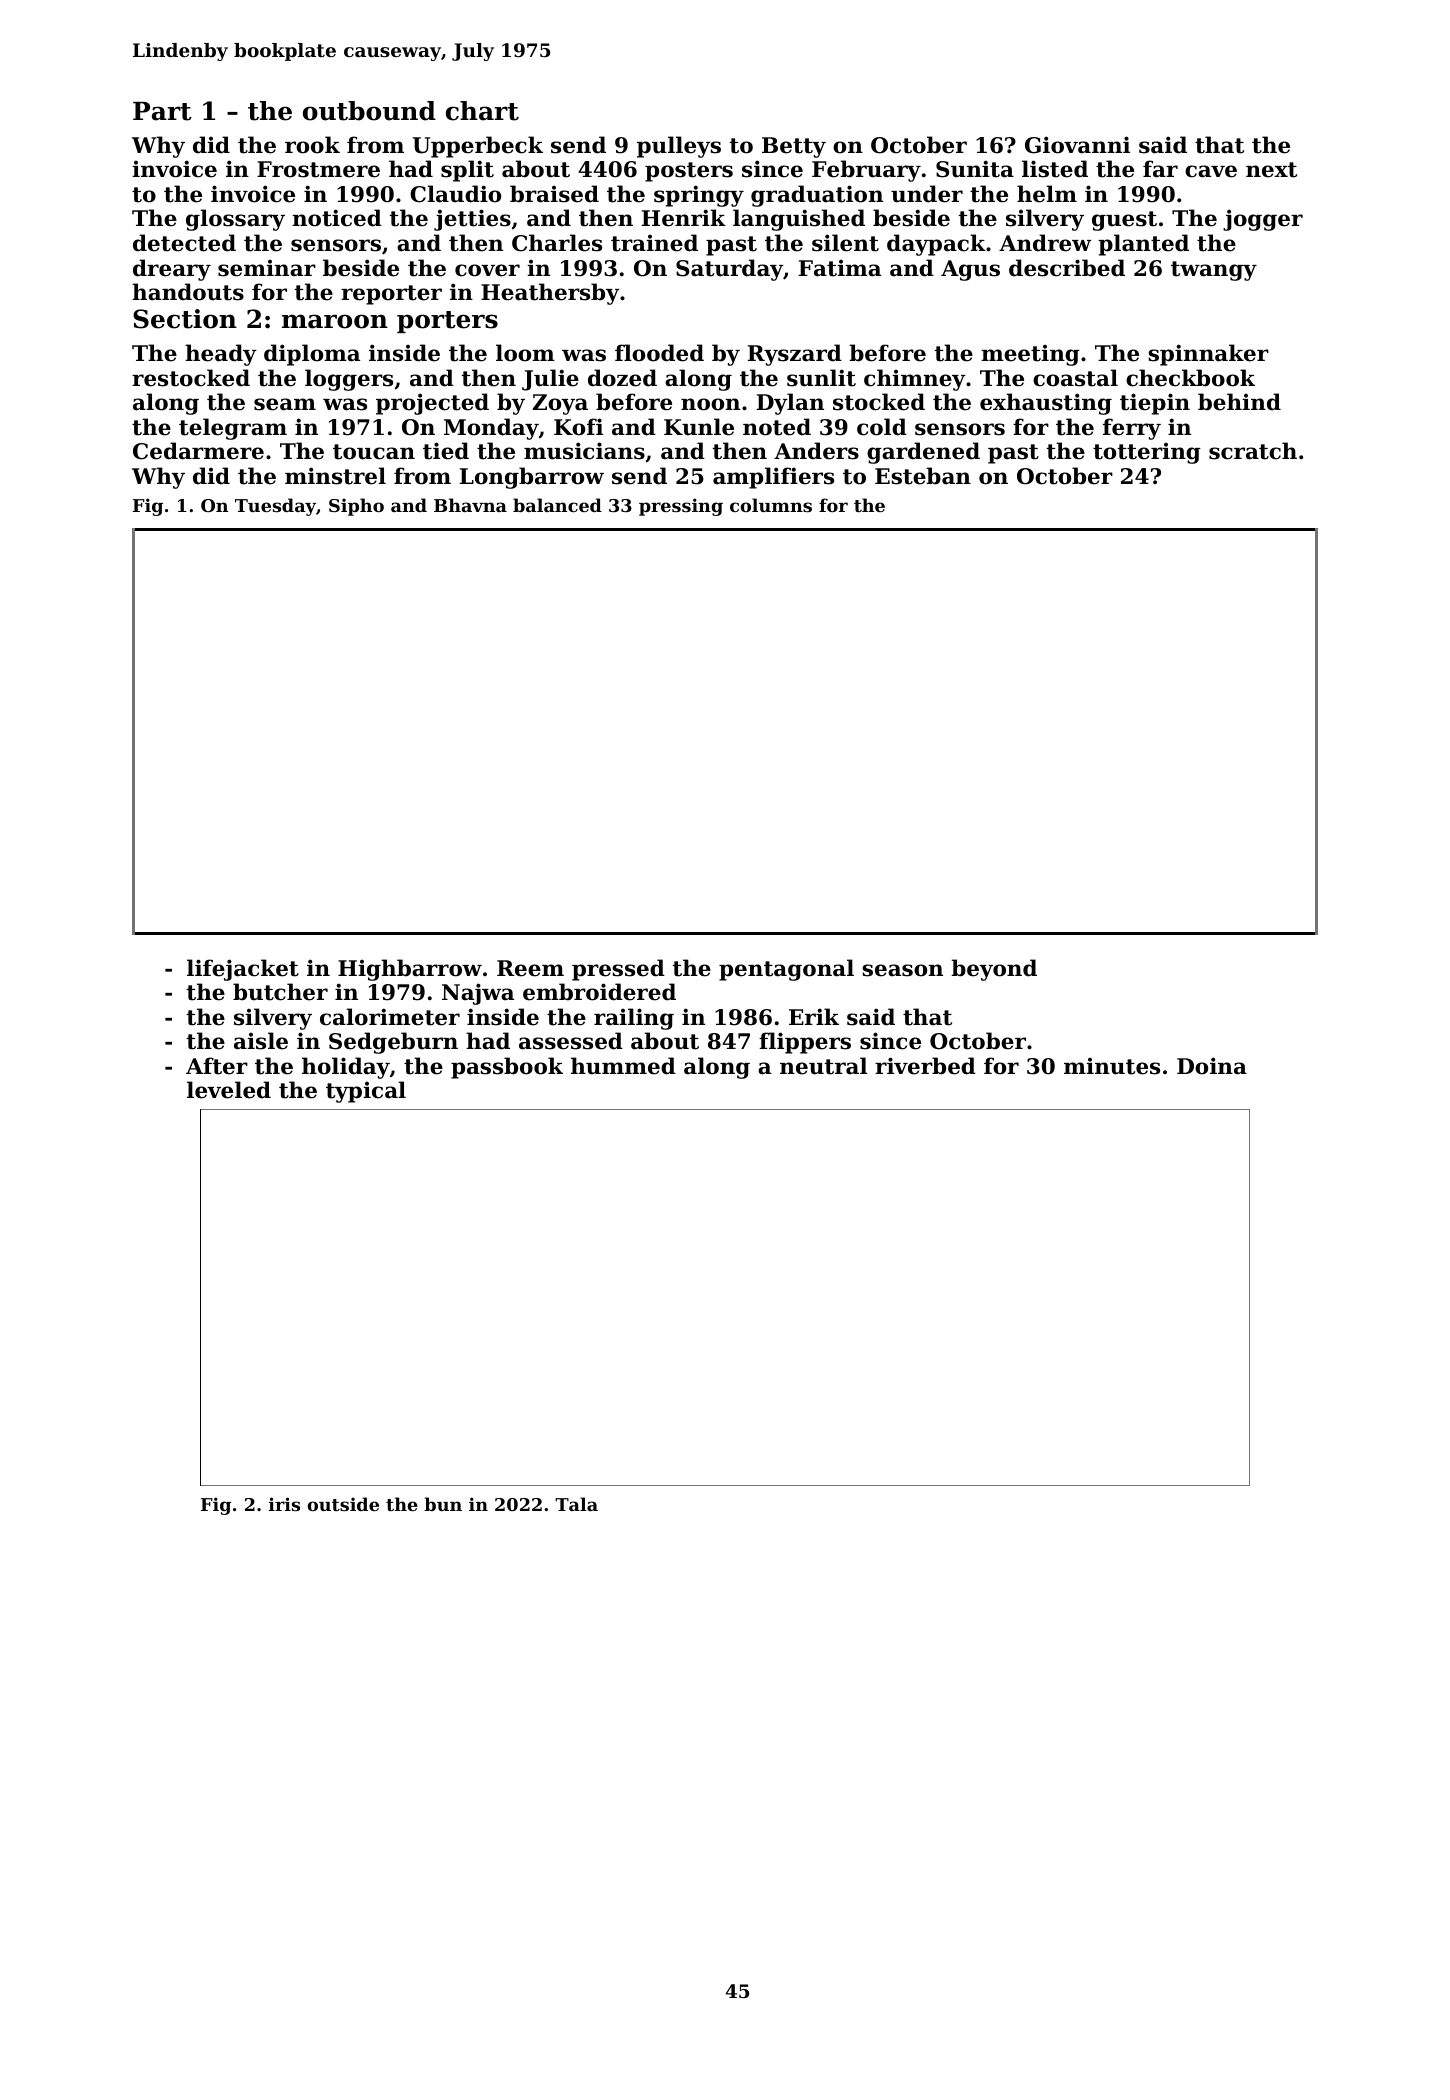 This image has width=1450, height=2100. Describe the element at coordinates (618, 970) in the image. I see `pressed` at that location.
